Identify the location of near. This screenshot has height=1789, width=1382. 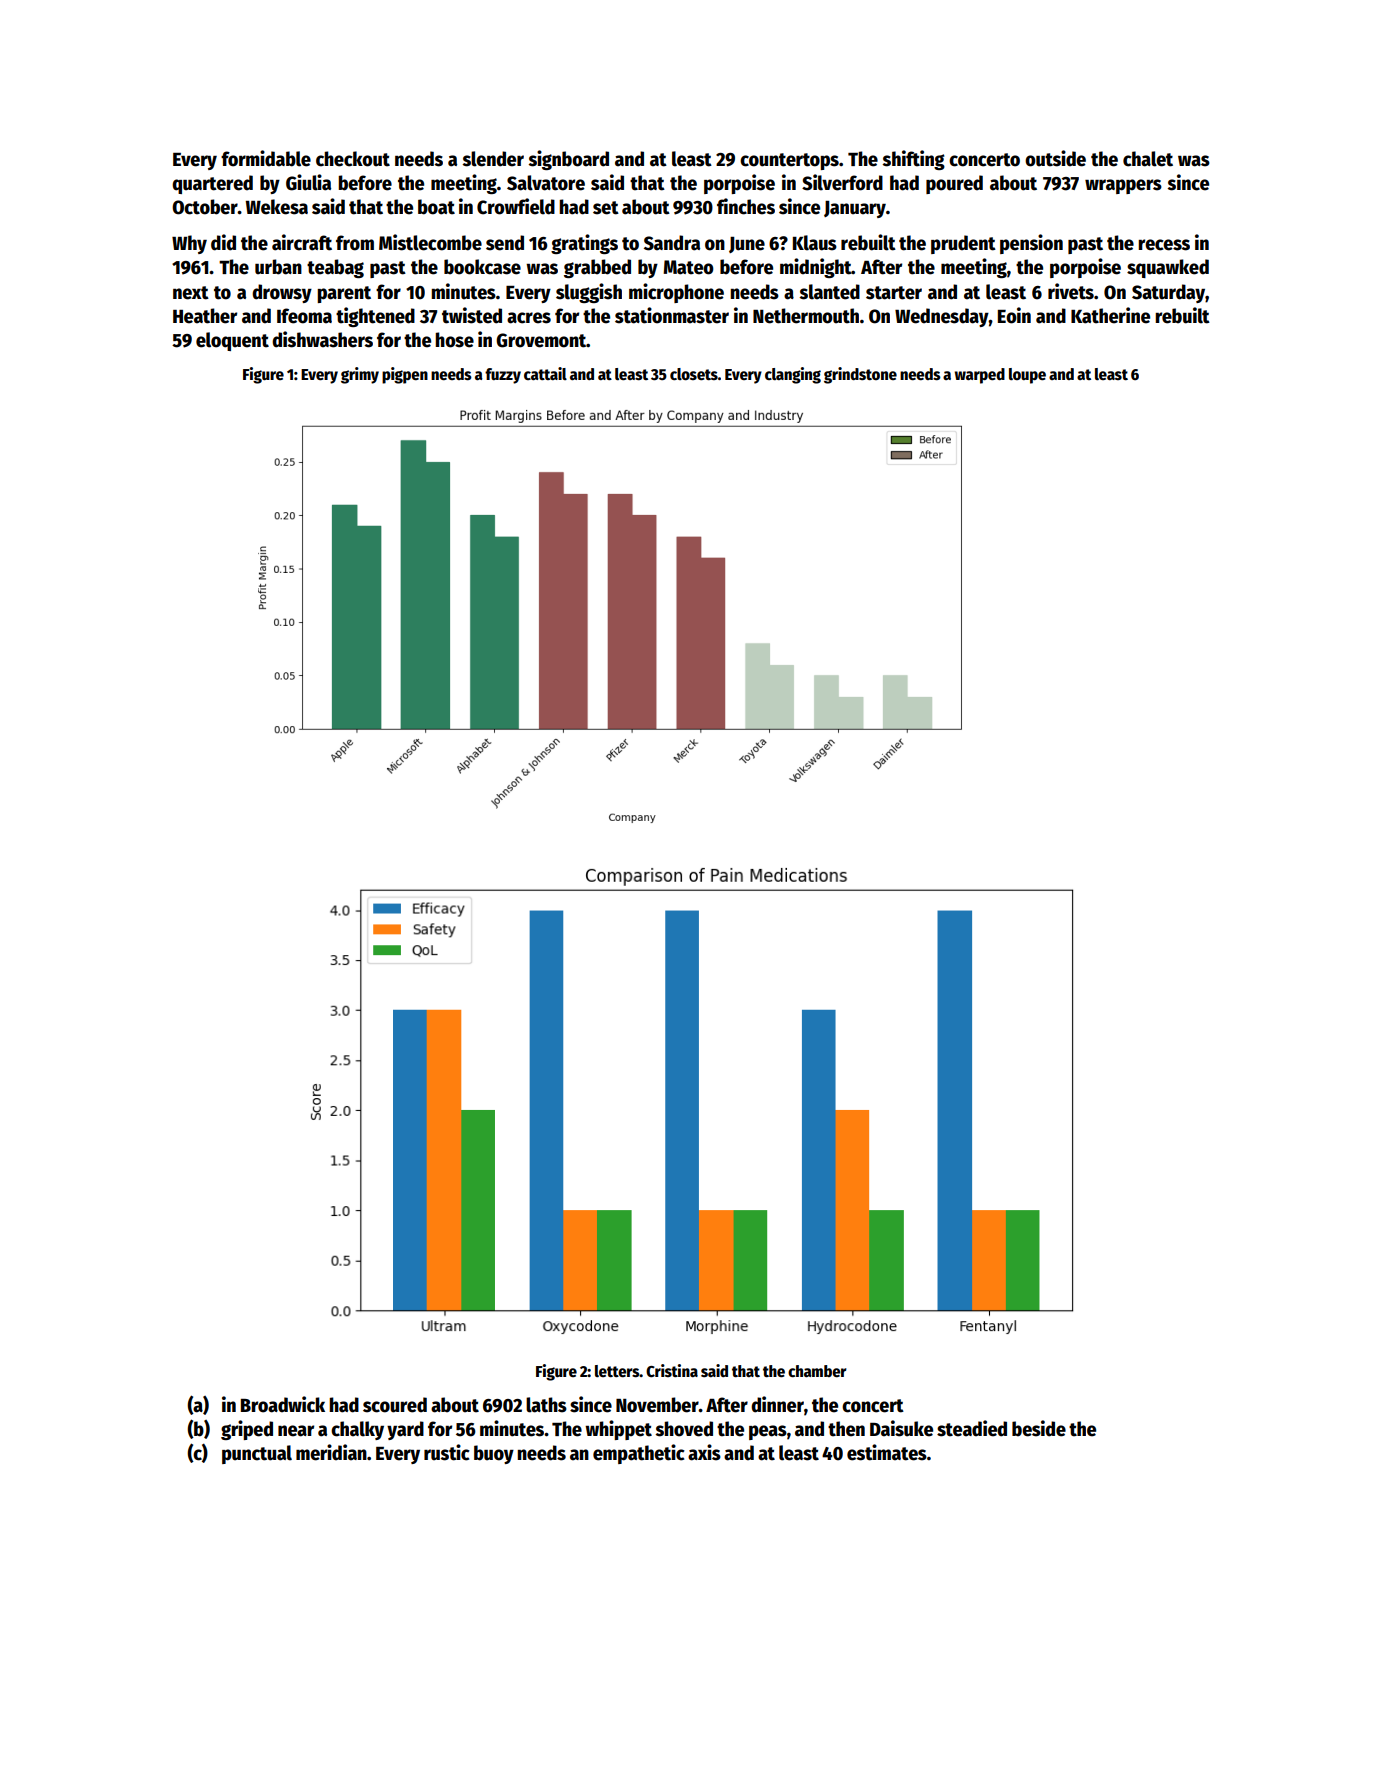
(296, 1431).
